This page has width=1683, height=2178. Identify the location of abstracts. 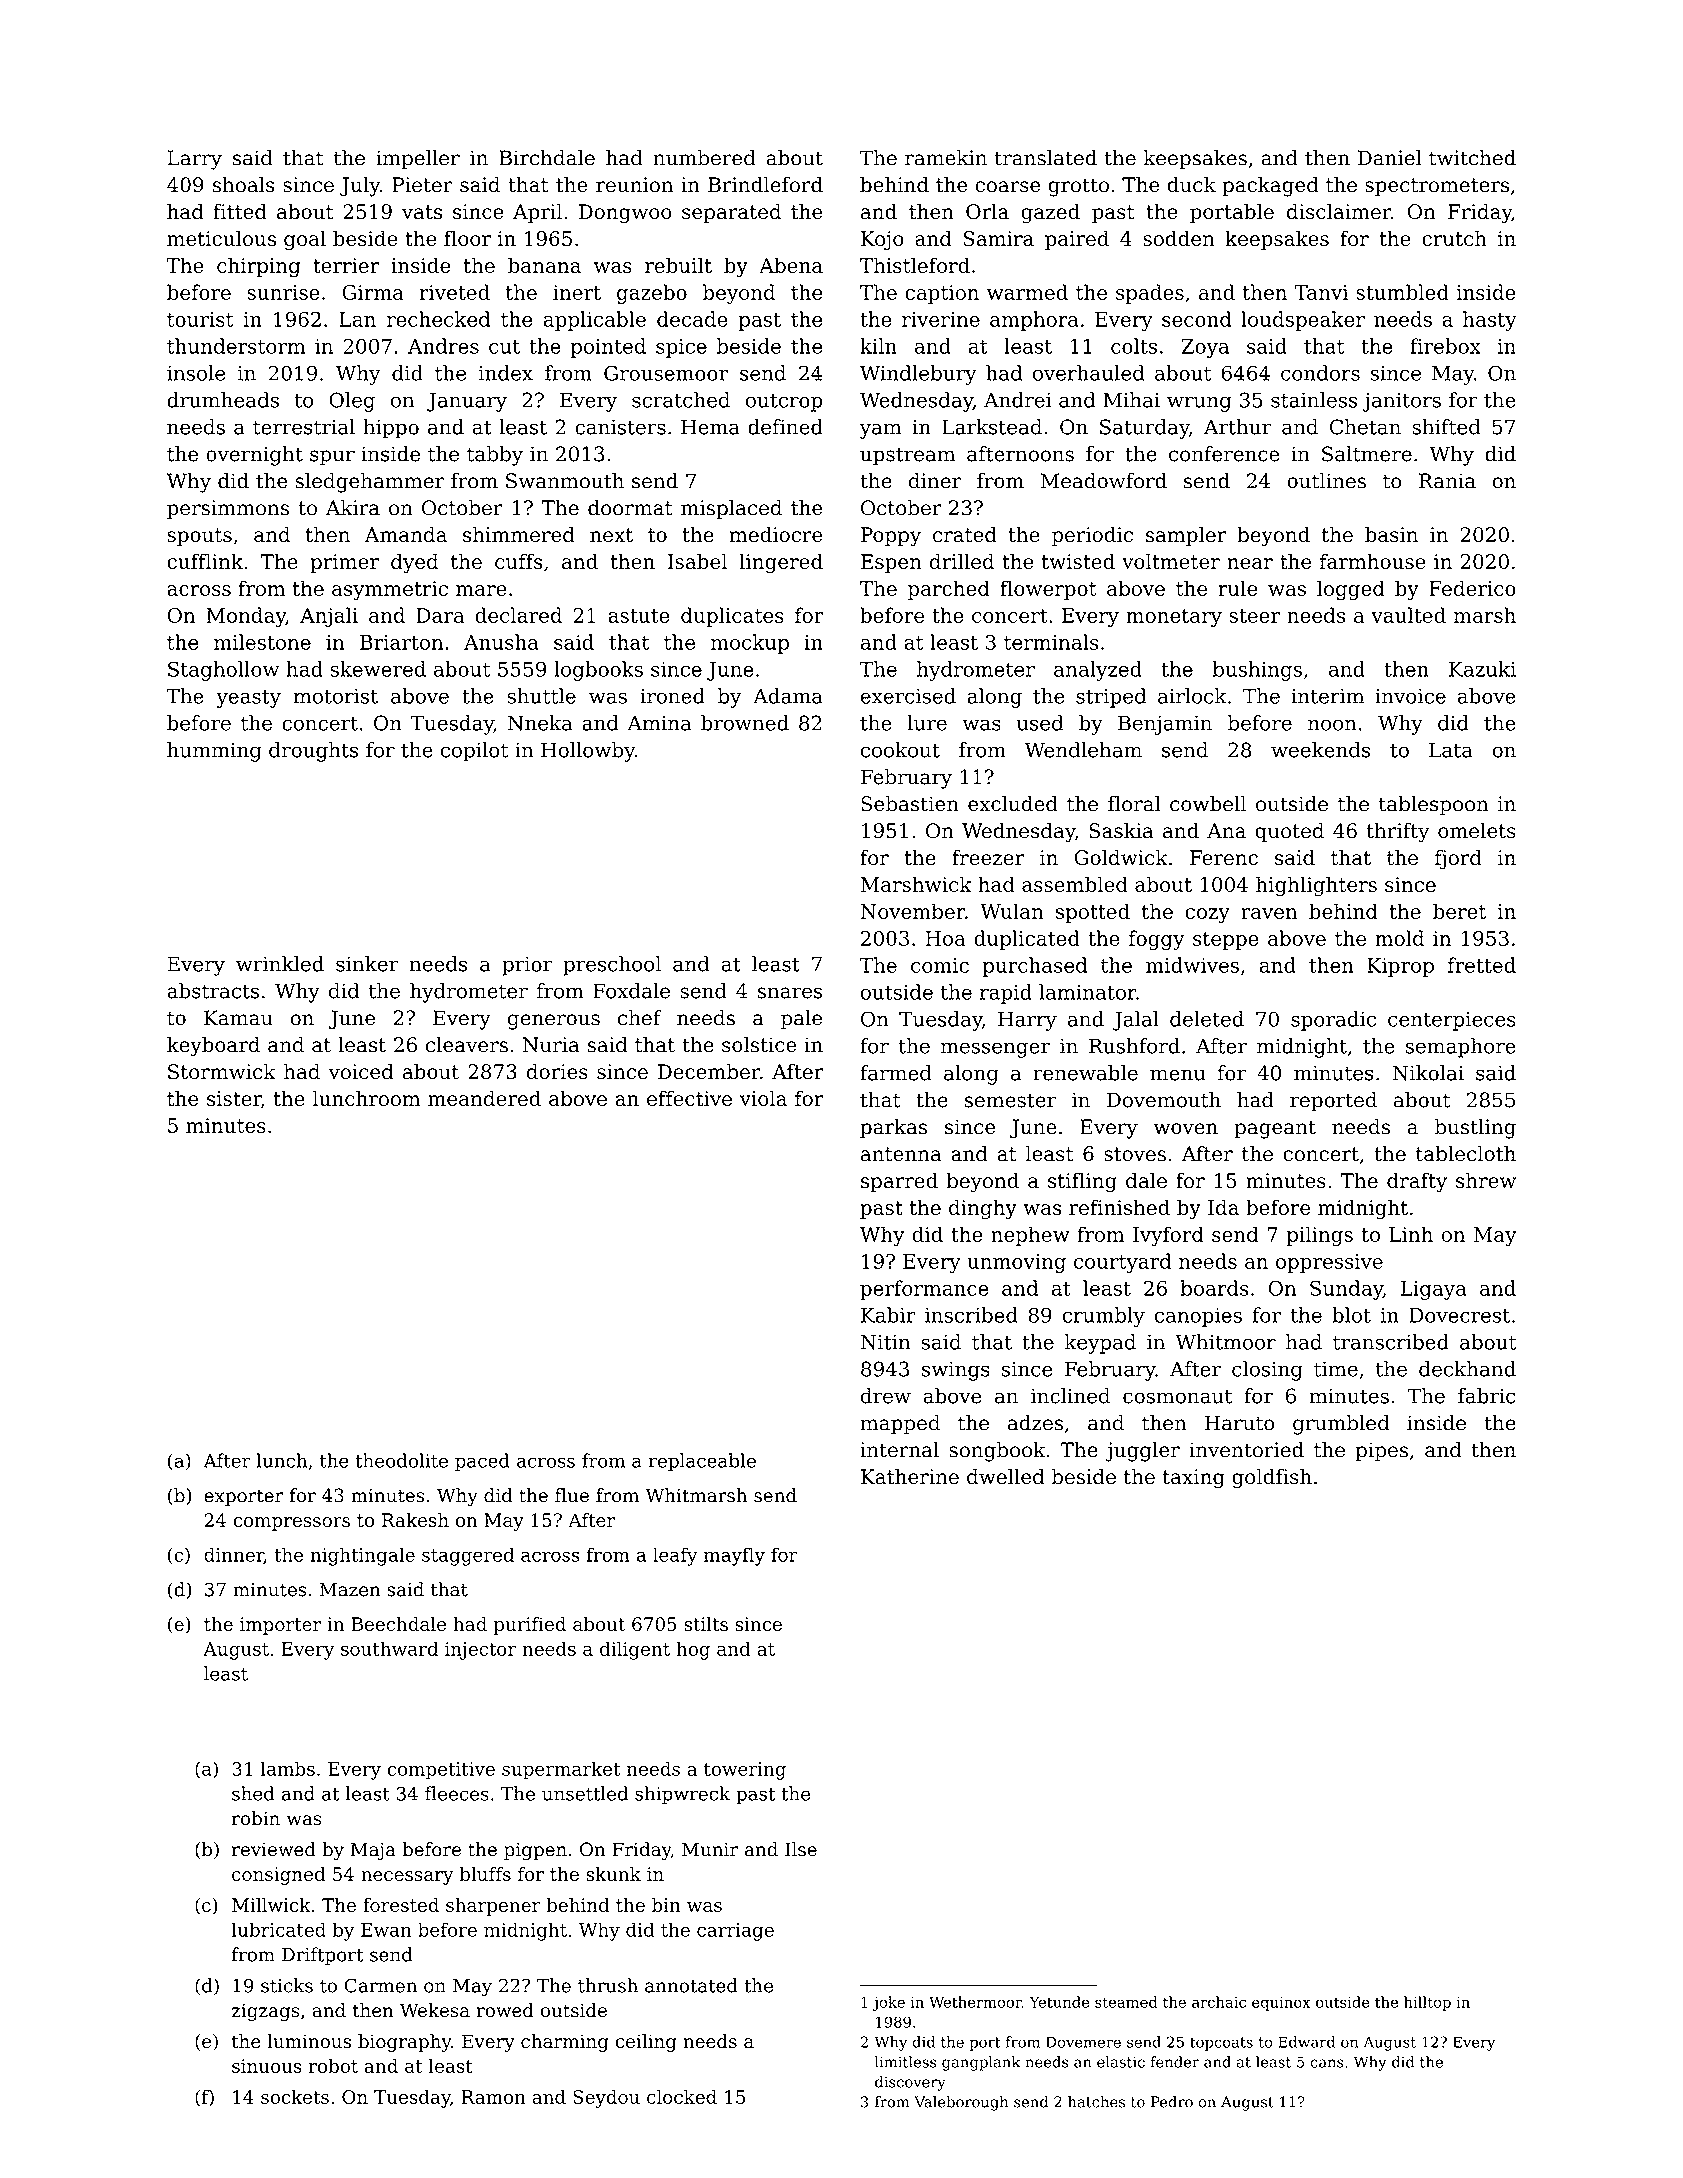
(213, 991).
